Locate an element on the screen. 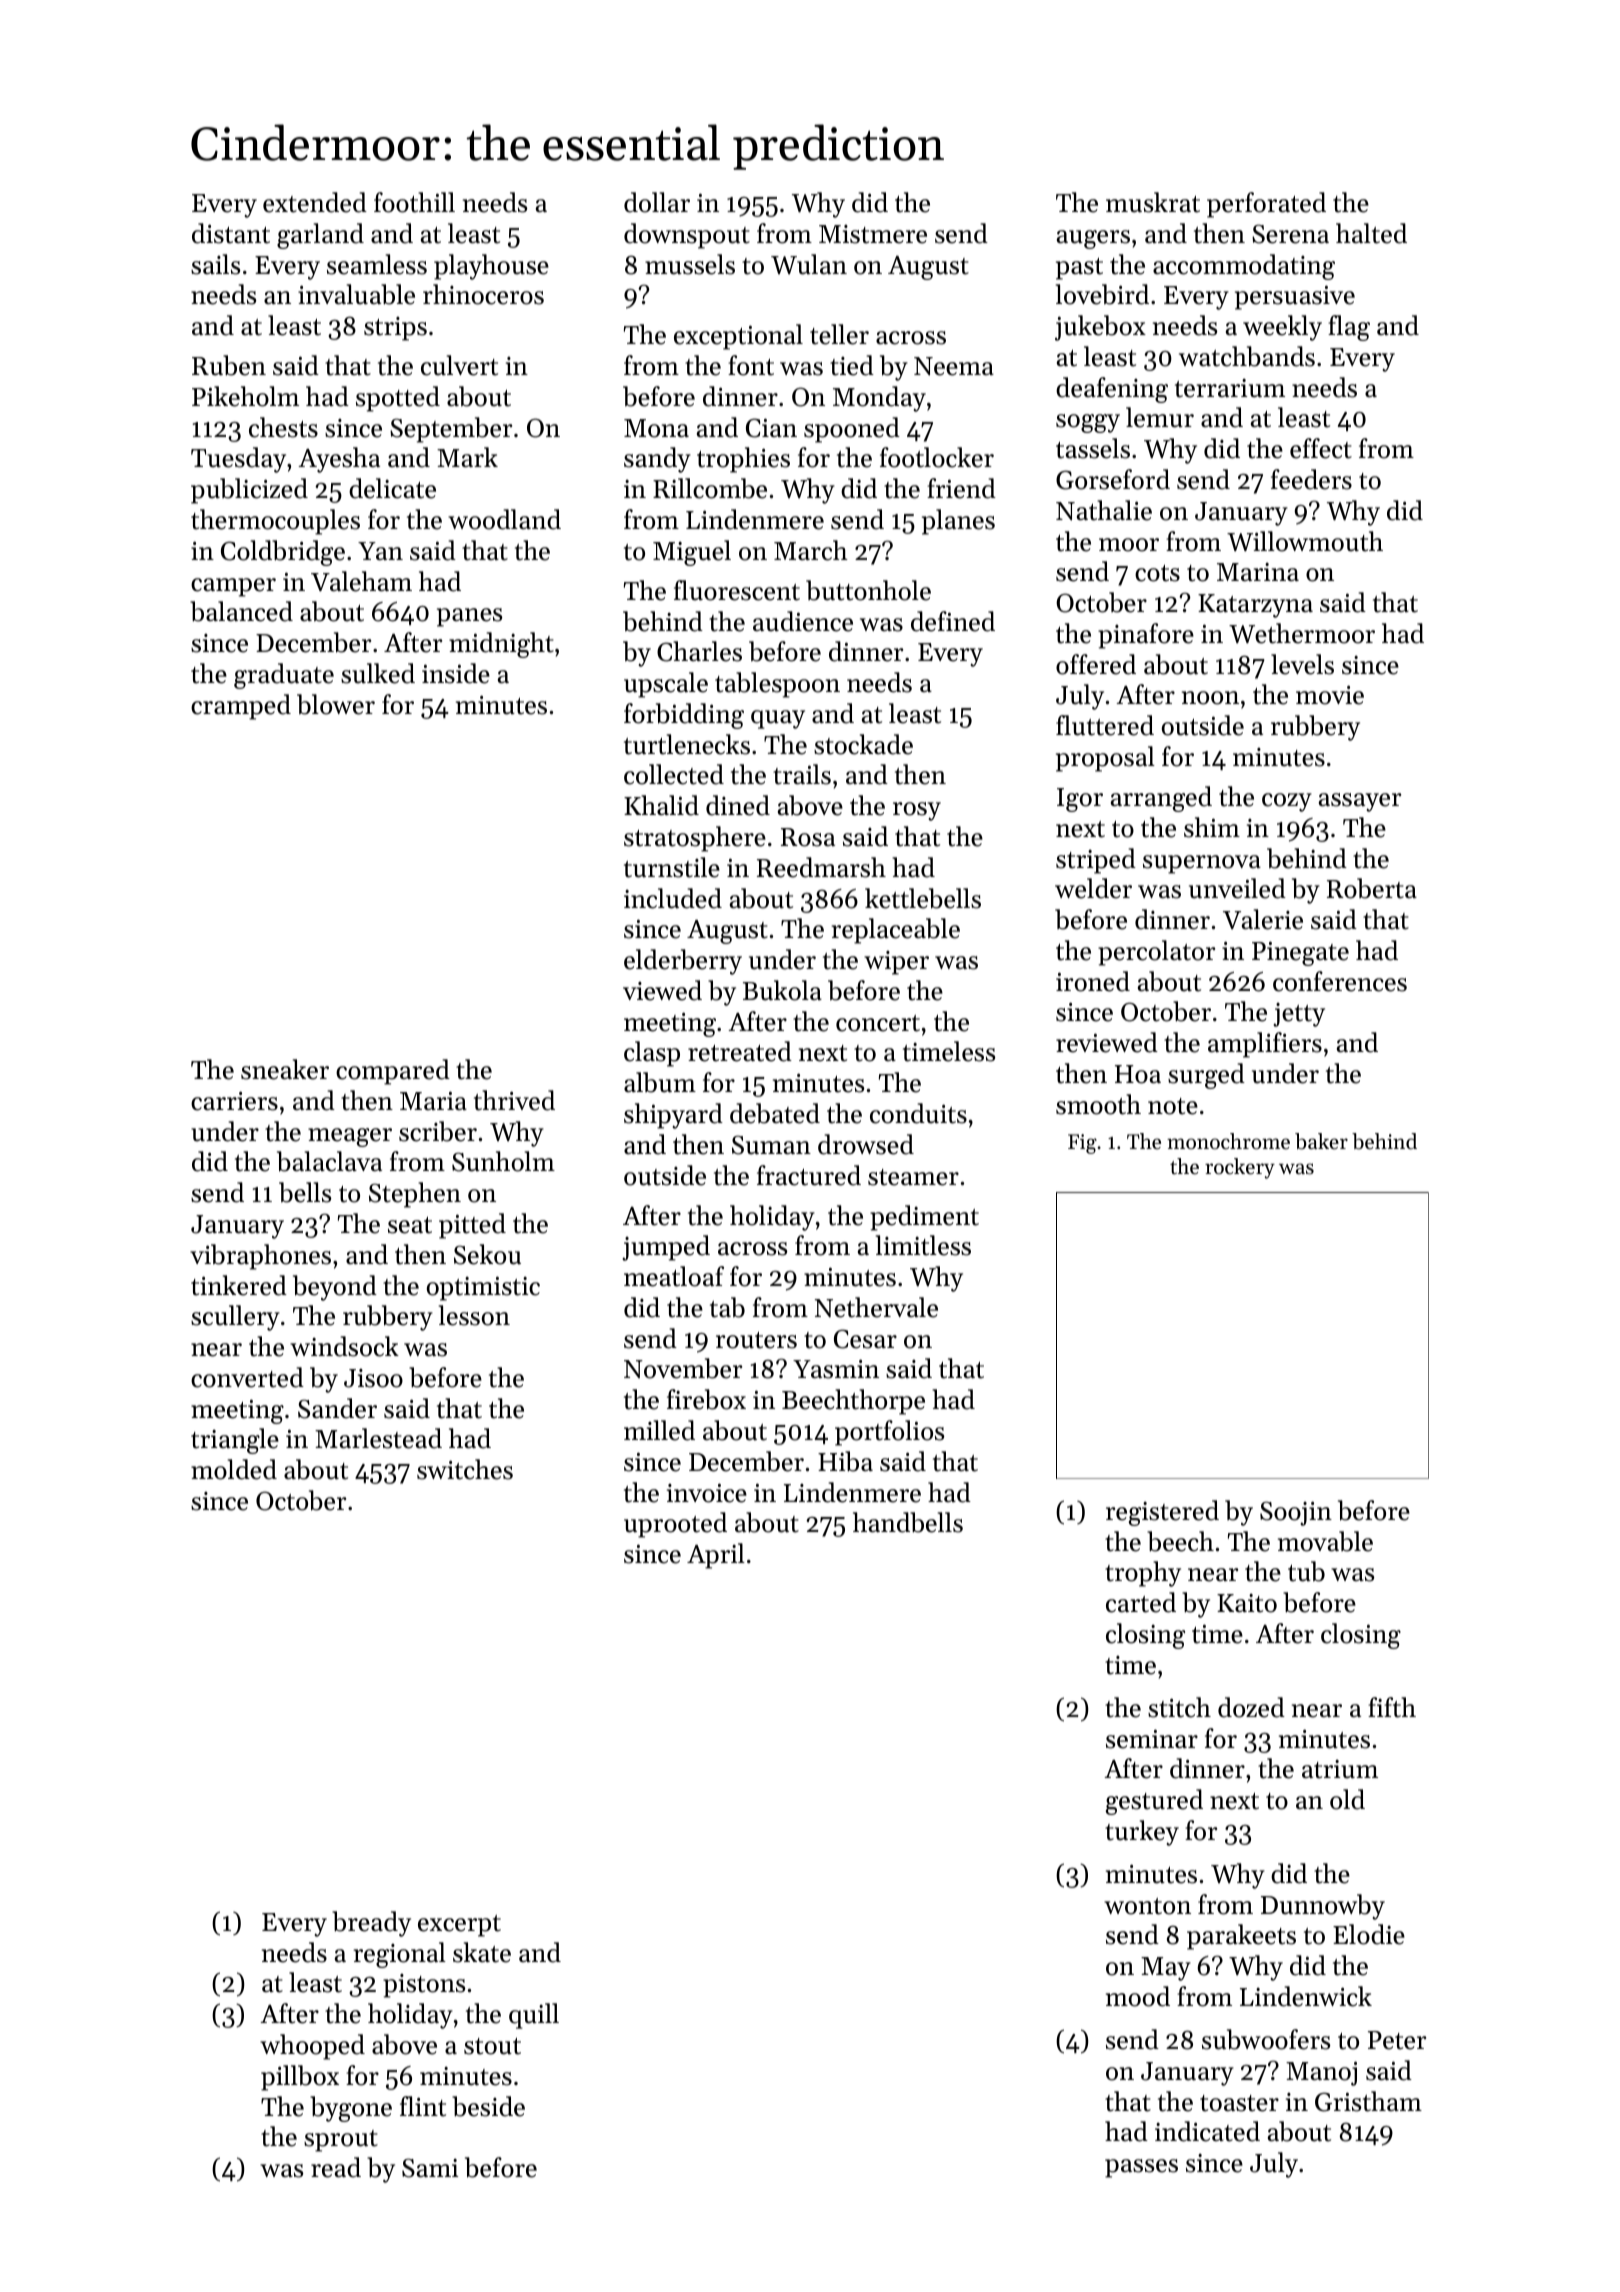  Willowmouth is located at coordinates (1305, 541).
